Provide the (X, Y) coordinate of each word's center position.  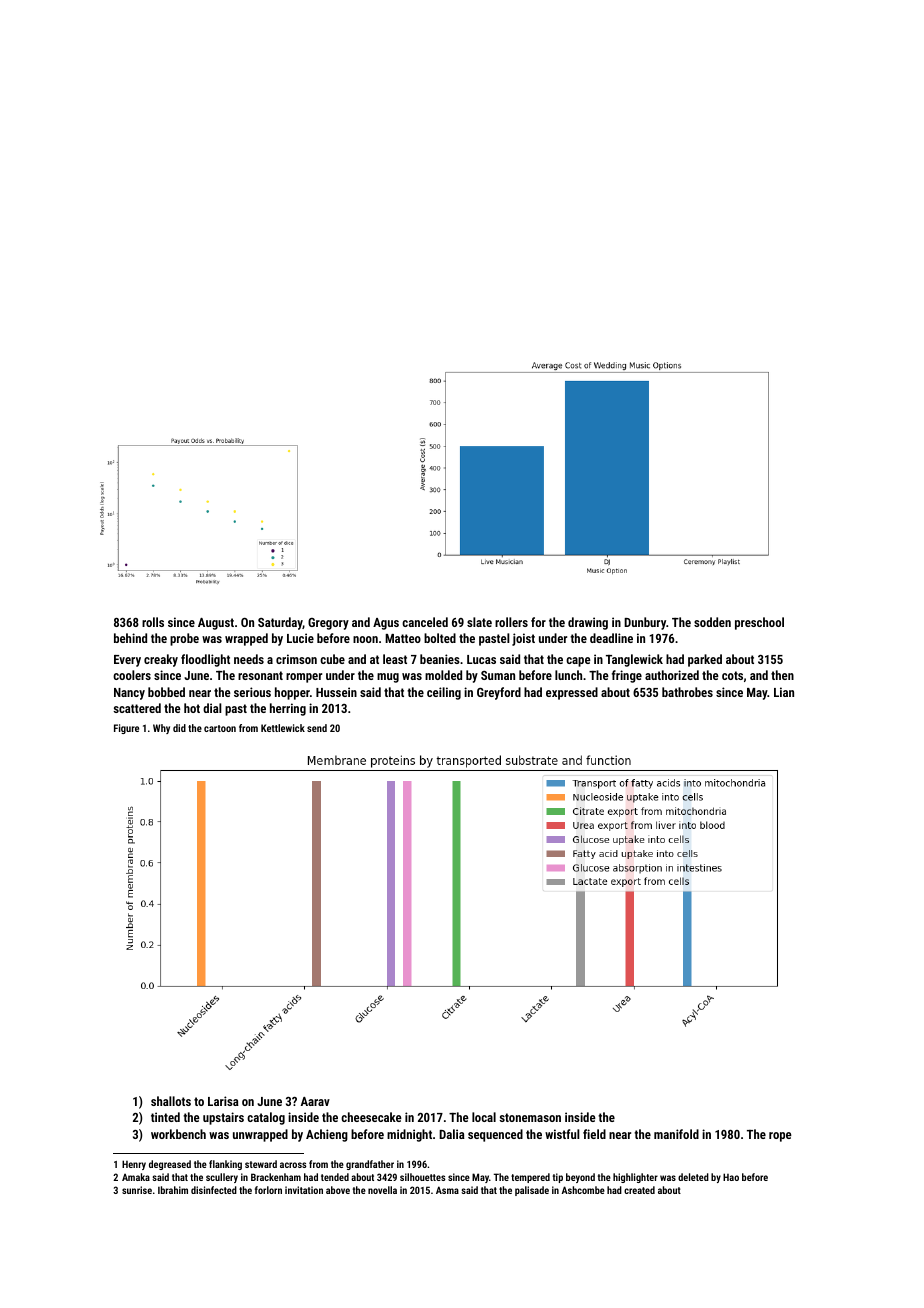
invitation (304, 1190)
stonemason (530, 1117)
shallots (171, 1101)
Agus (386, 624)
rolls (153, 622)
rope (780, 1137)
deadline (611, 638)
